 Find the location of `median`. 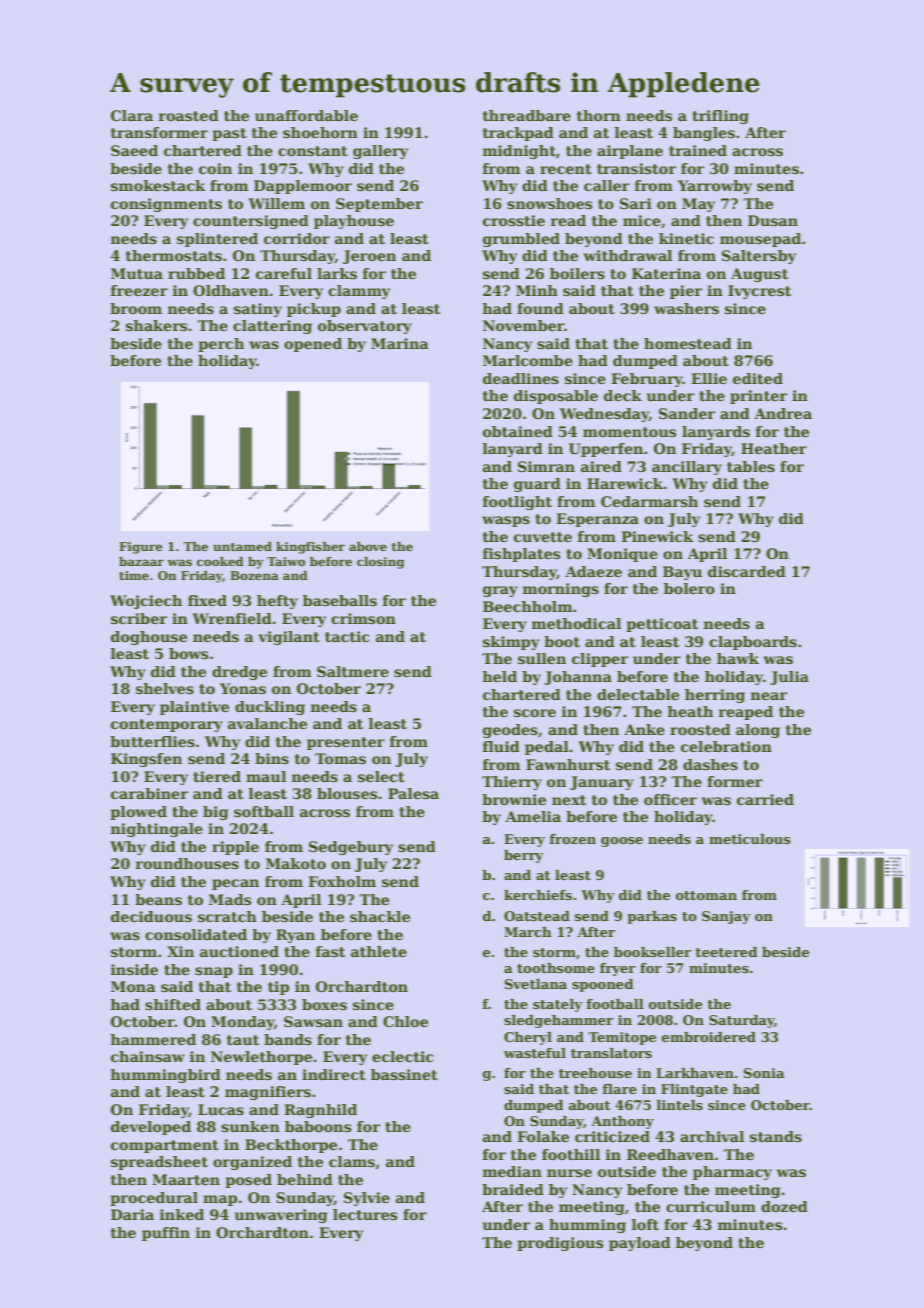

median is located at coordinates (512, 1171).
